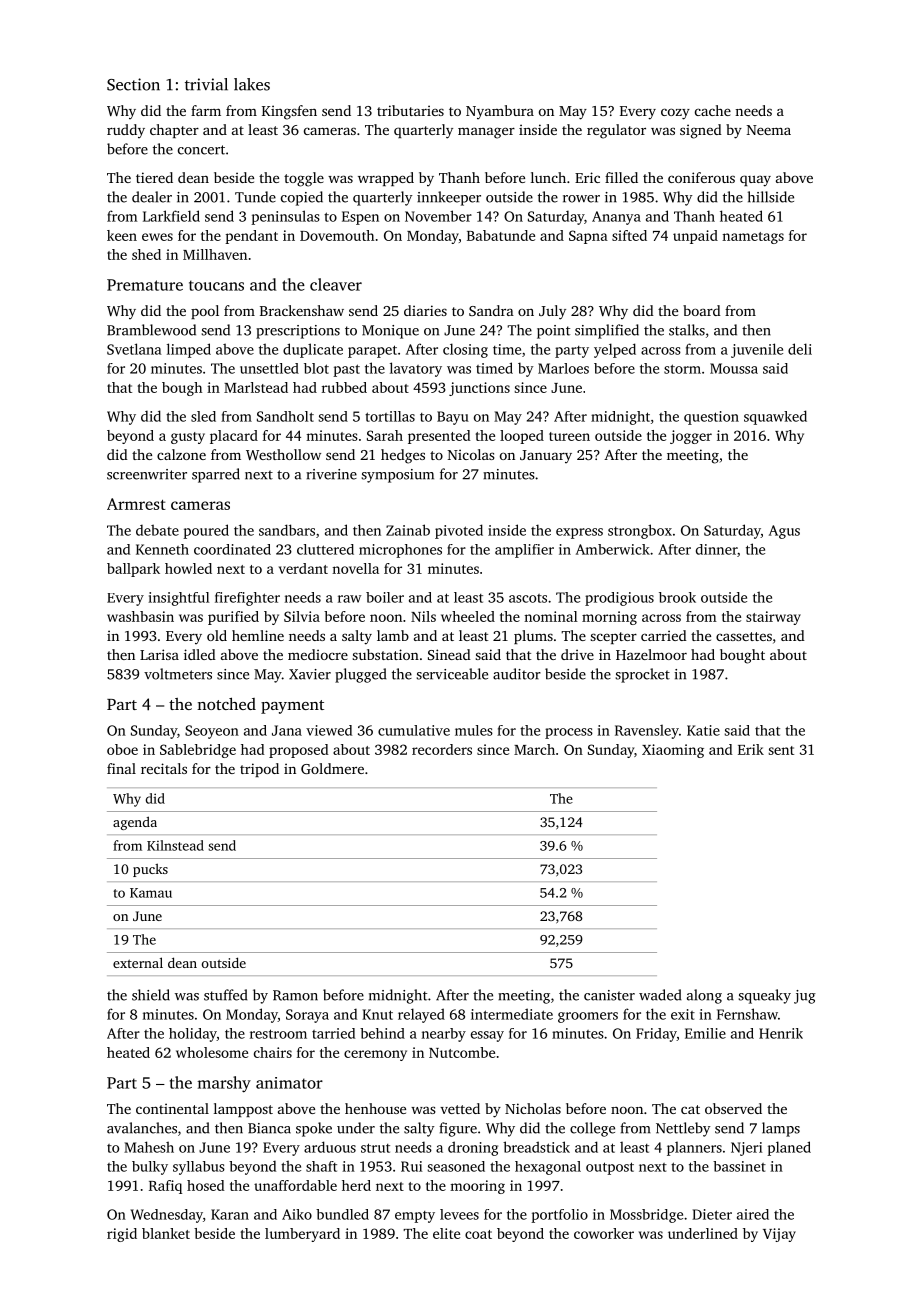 This screenshot has width=924, height=1308. Describe the element at coordinates (500, 112) in the screenshot. I see `Nyambura` at that location.
